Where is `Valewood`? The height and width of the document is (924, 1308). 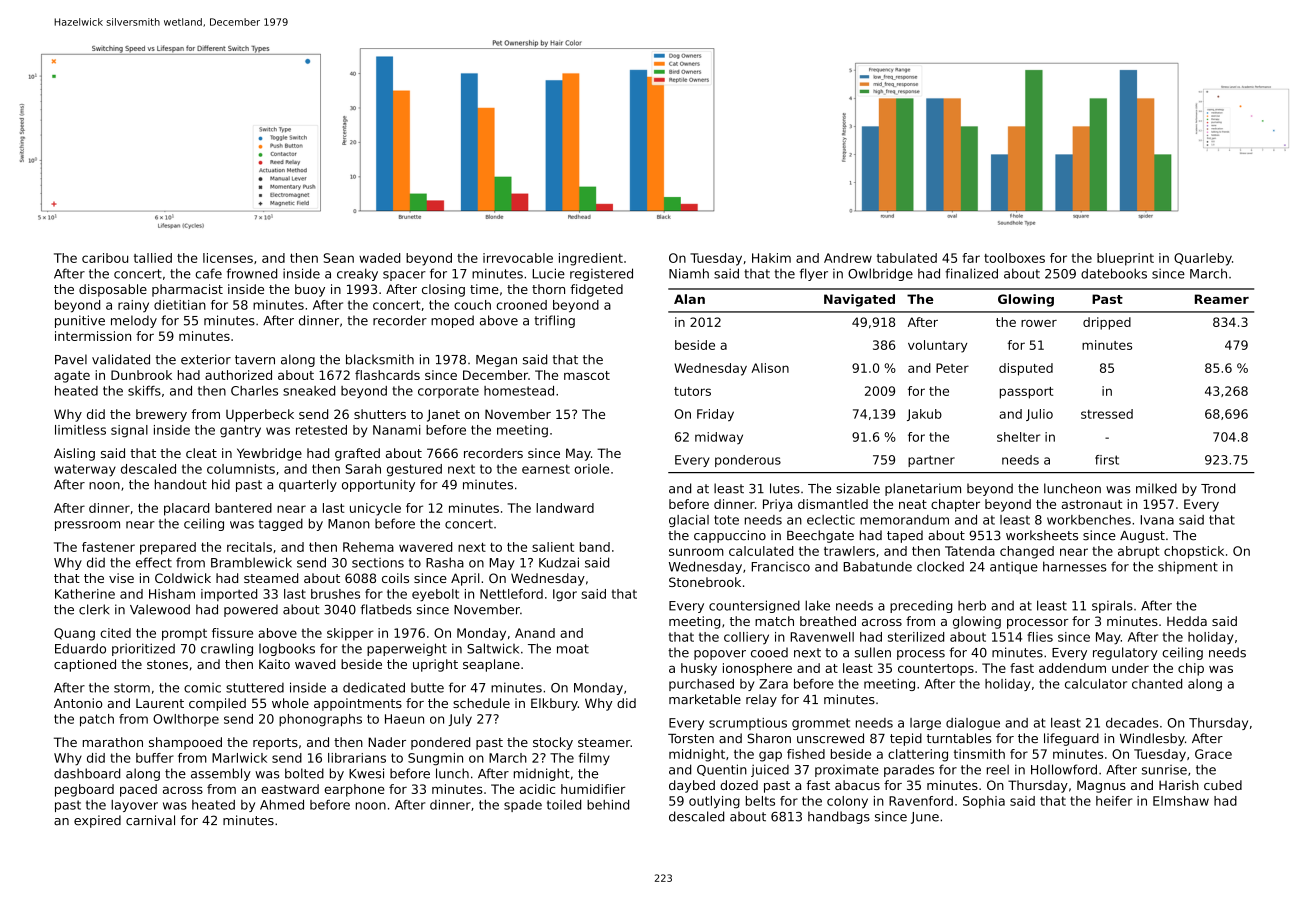
Valewood is located at coordinates (160, 609).
